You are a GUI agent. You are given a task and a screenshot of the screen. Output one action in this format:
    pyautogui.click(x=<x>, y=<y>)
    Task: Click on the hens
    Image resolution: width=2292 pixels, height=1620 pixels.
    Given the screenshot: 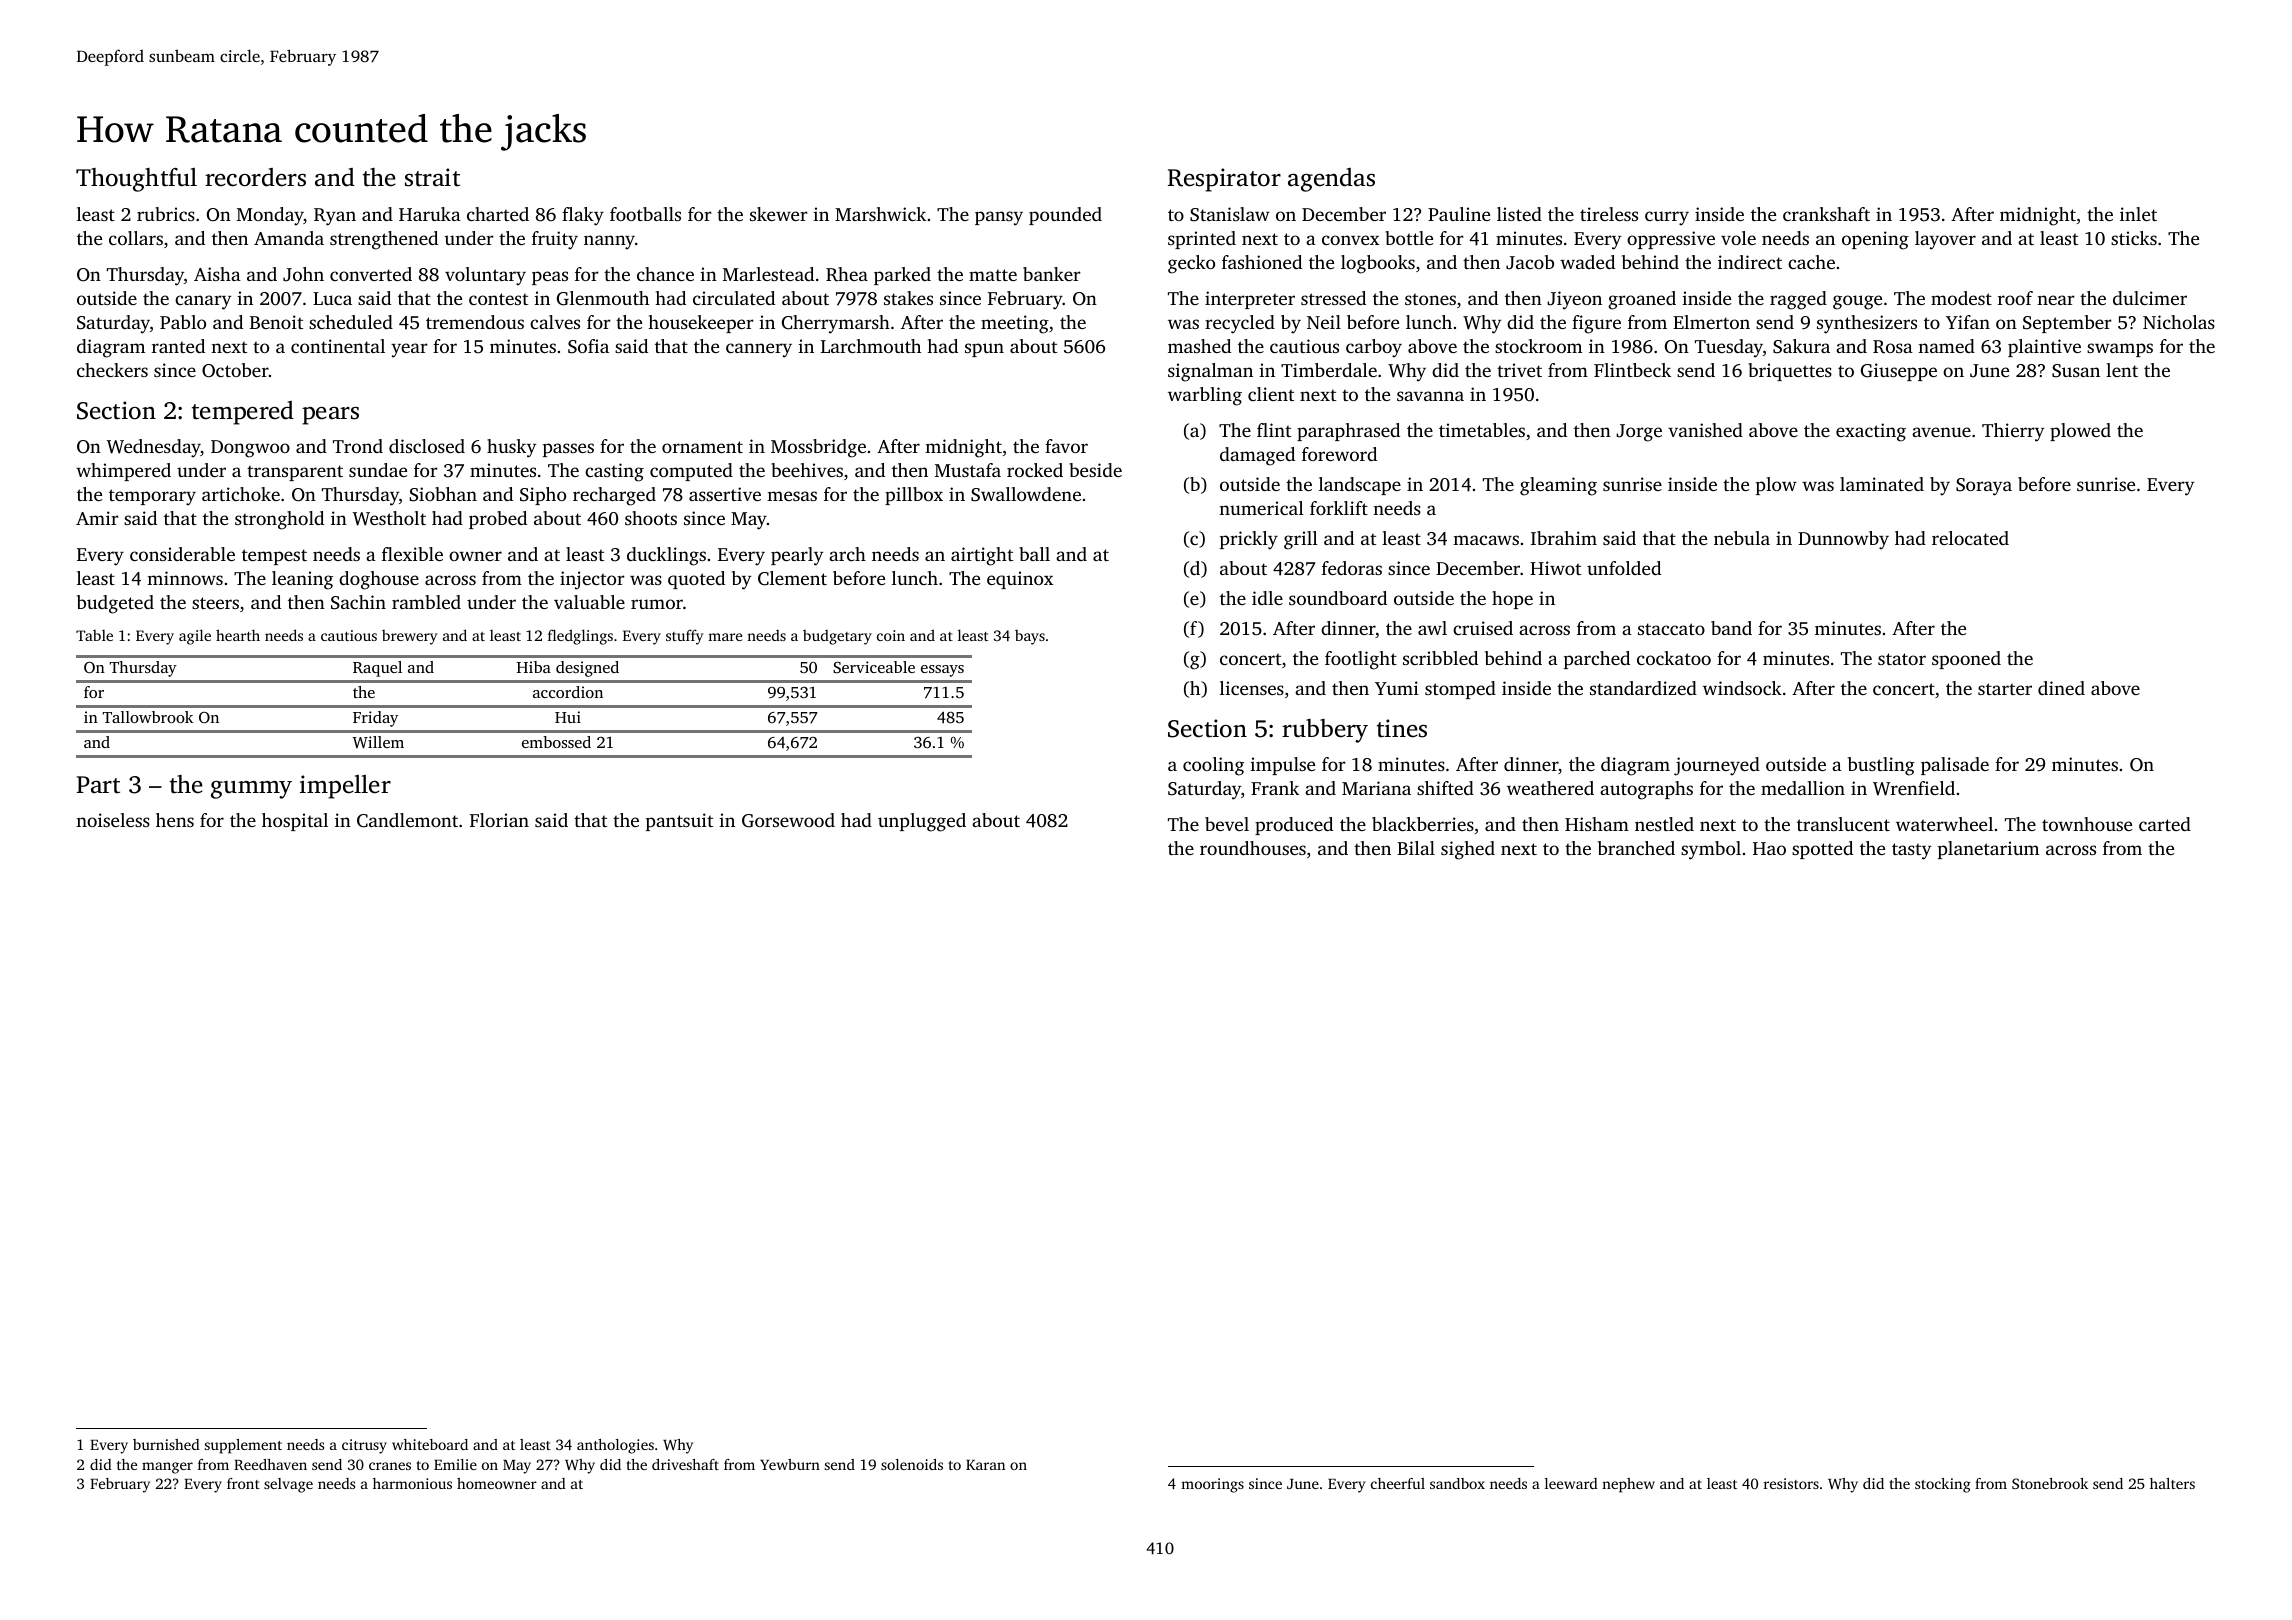 What is the action you would take?
    pyautogui.click(x=175, y=820)
